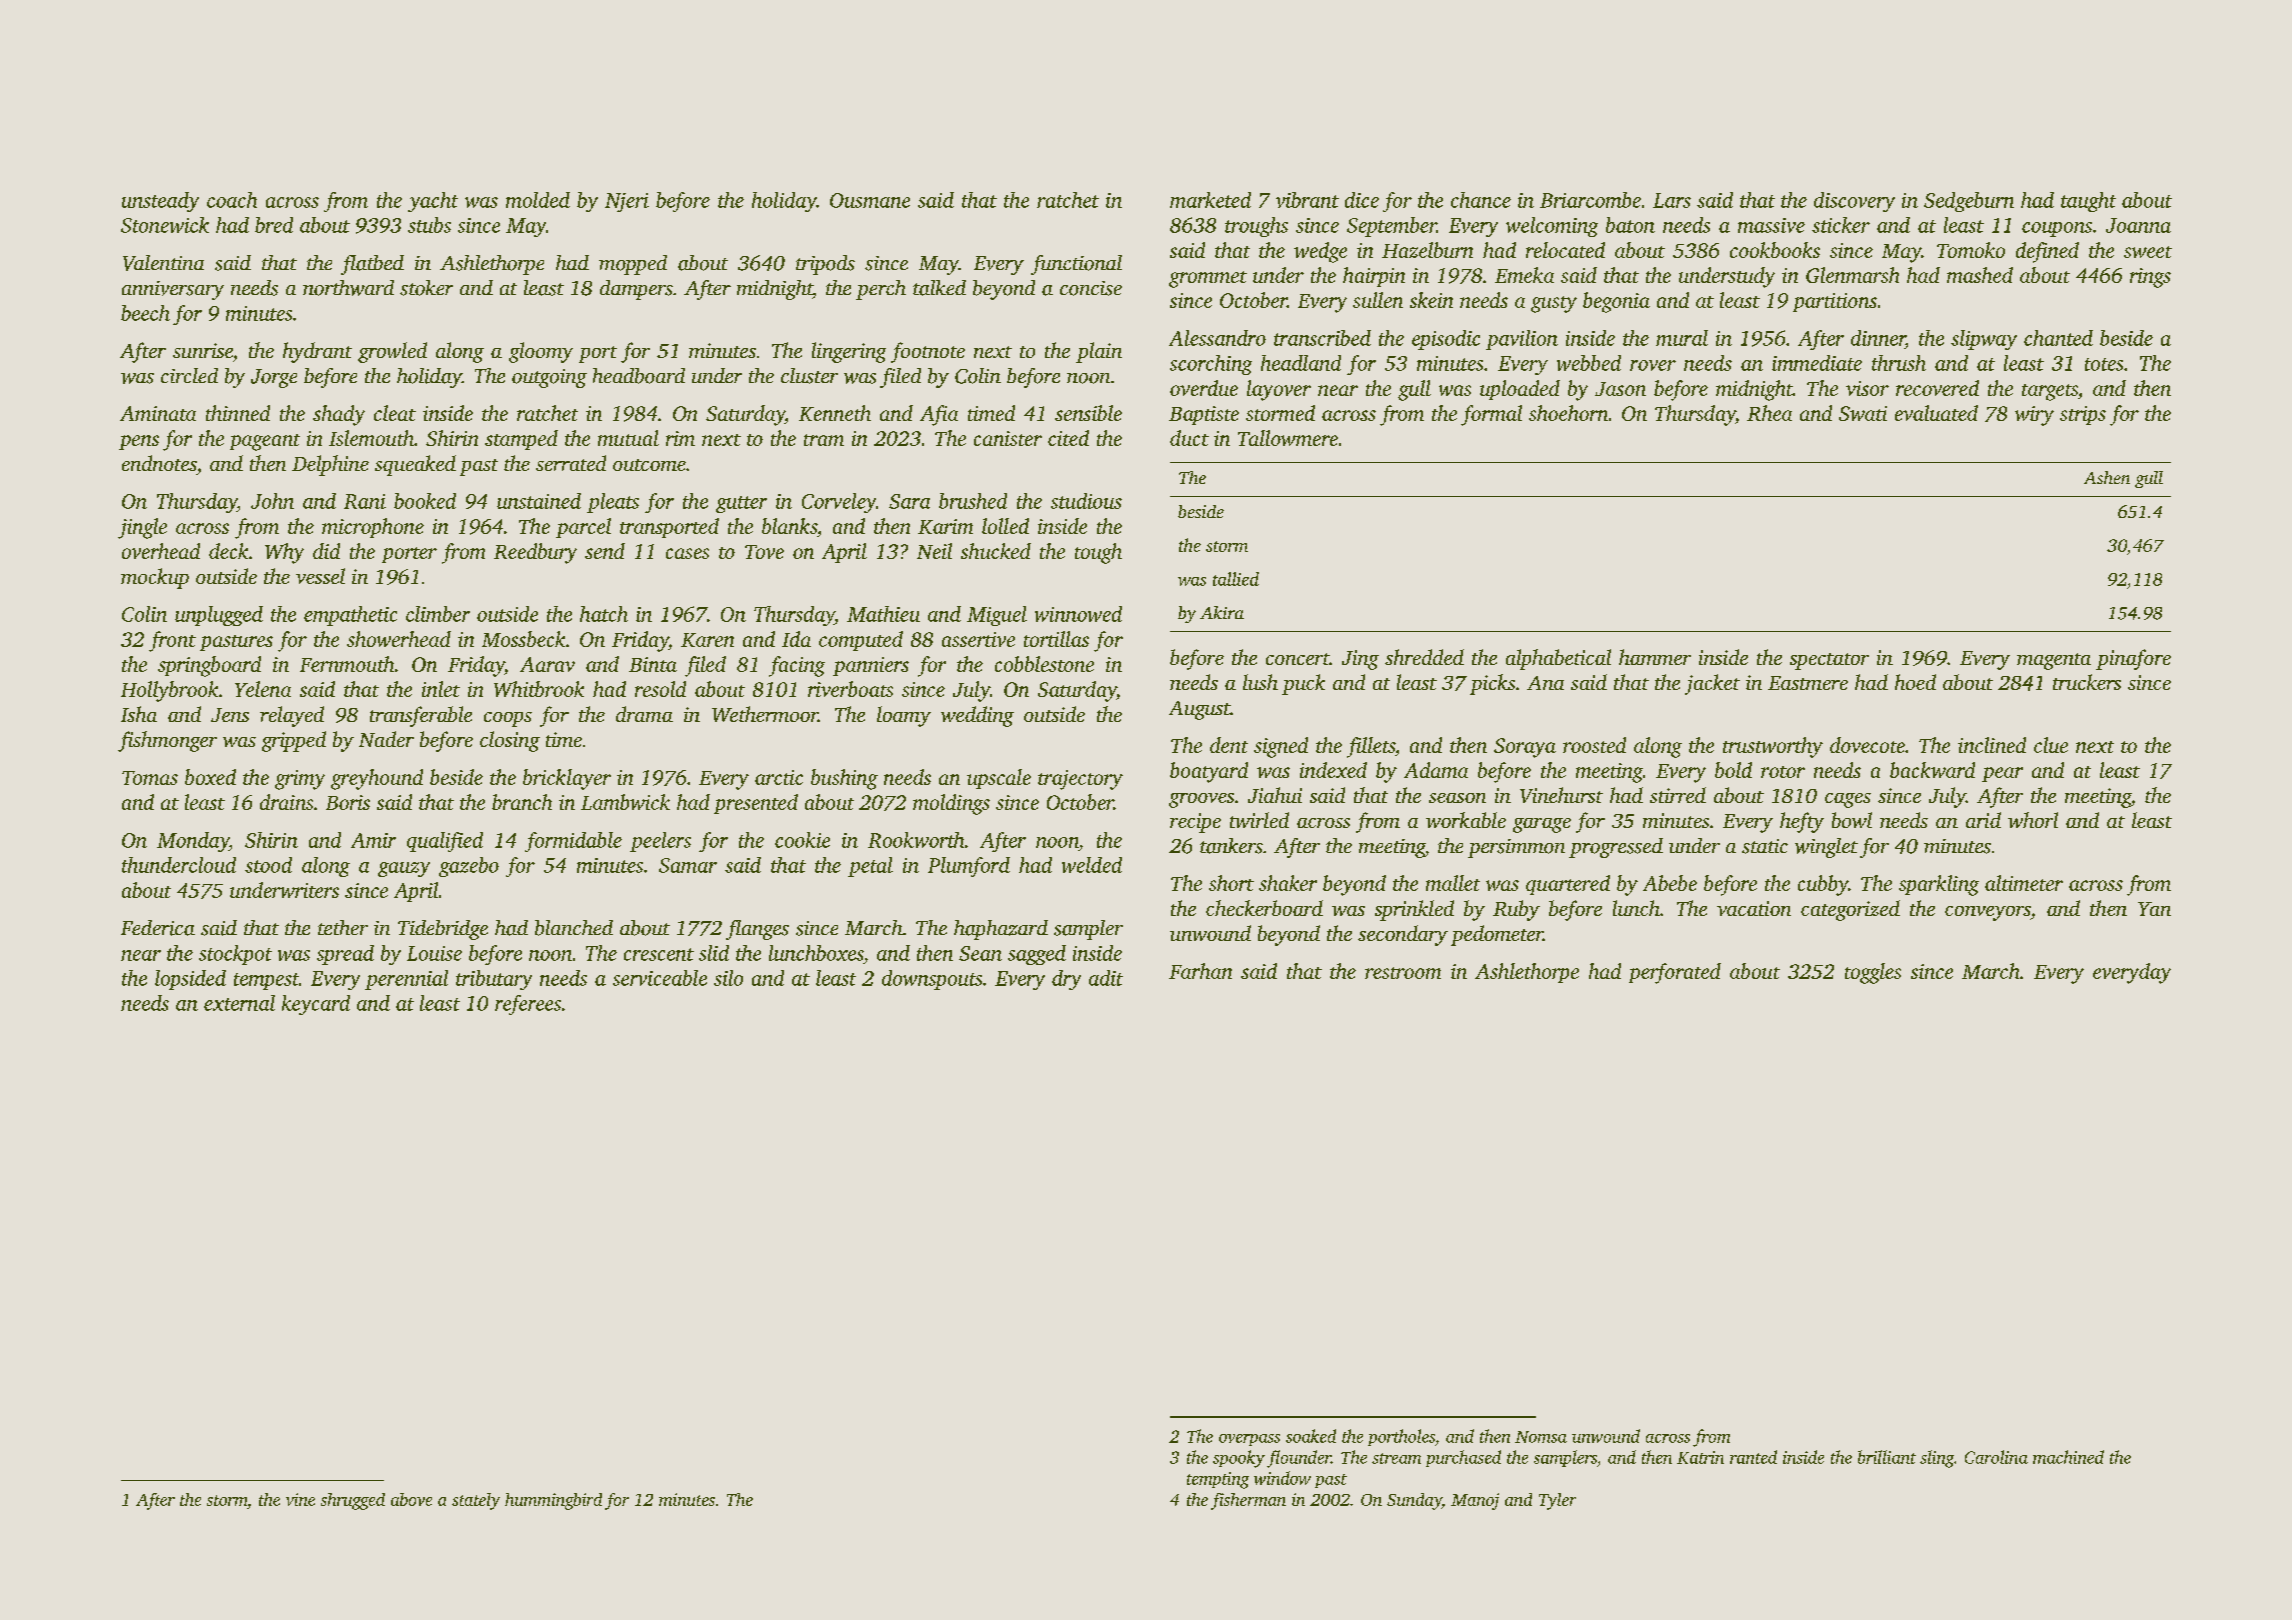  I want to click on Lars, so click(1672, 200).
